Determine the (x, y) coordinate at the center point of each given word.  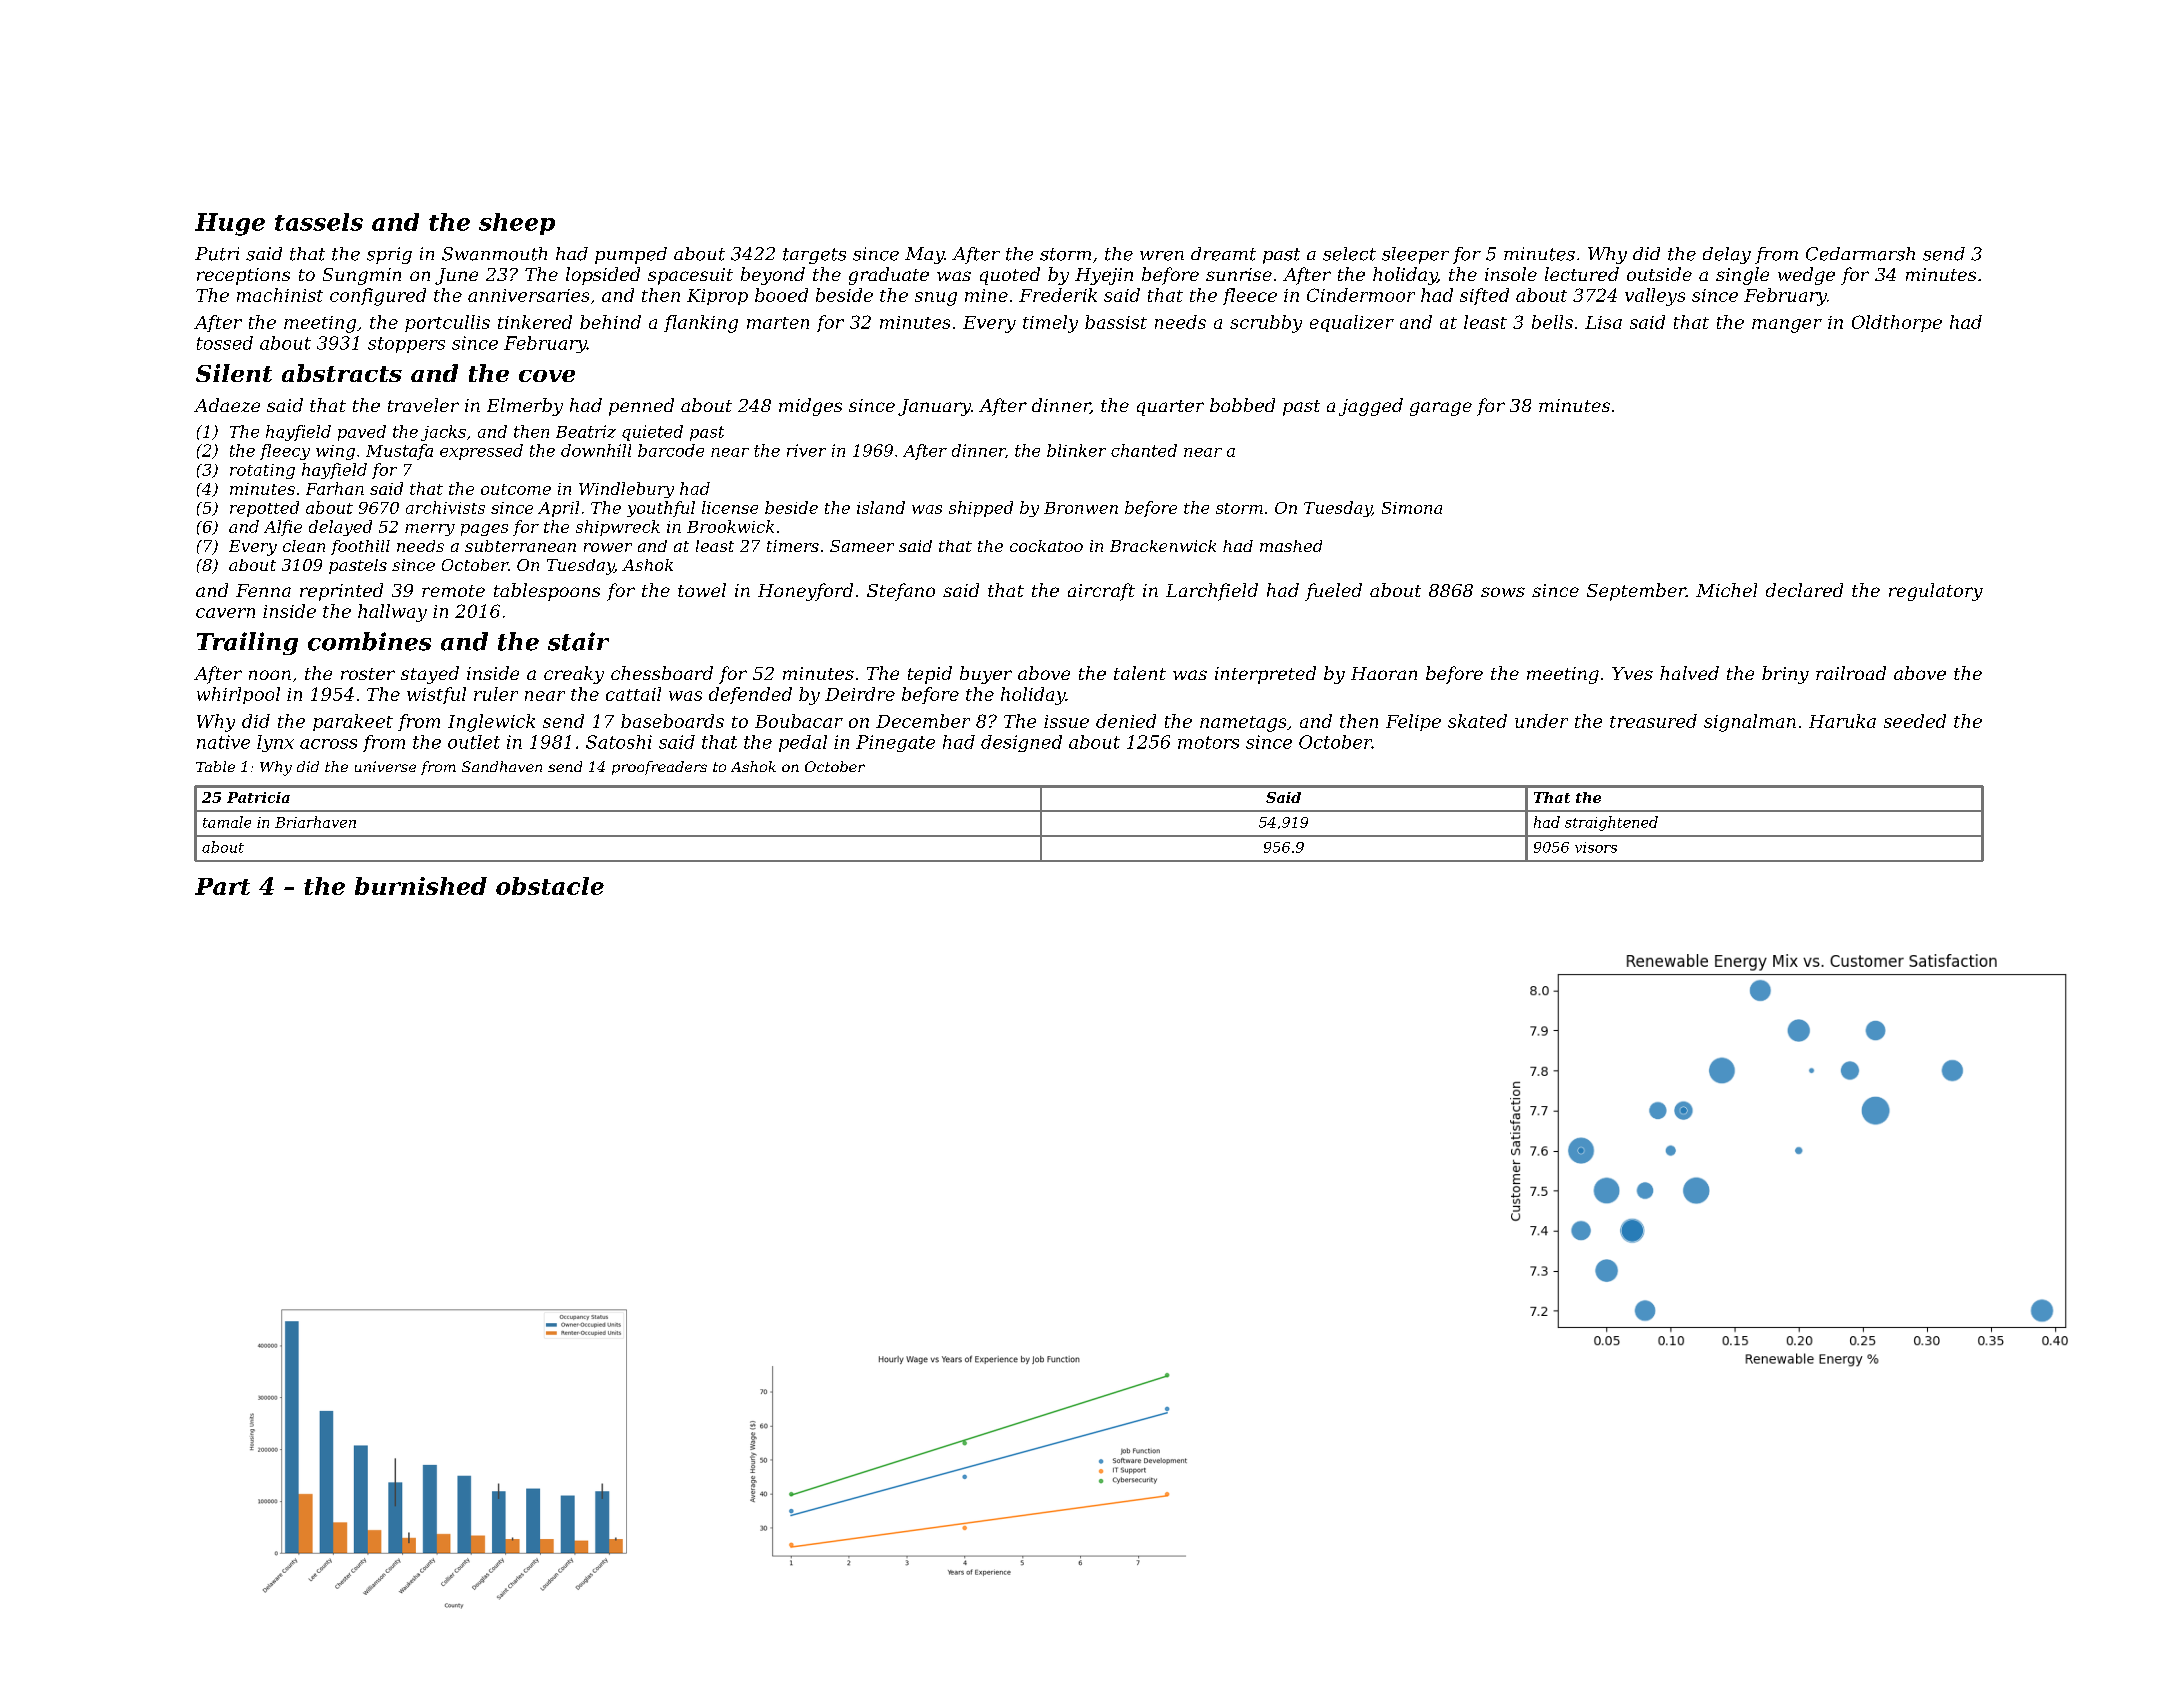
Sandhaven (502, 766)
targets (814, 256)
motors (1208, 742)
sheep (517, 224)
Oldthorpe (1897, 323)
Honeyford (805, 592)
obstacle (550, 886)
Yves (1632, 673)
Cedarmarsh (1860, 254)
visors (1596, 847)
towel (702, 590)
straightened (1611, 823)
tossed (225, 343)
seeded (1915, 721)
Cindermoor (1361, 295)
